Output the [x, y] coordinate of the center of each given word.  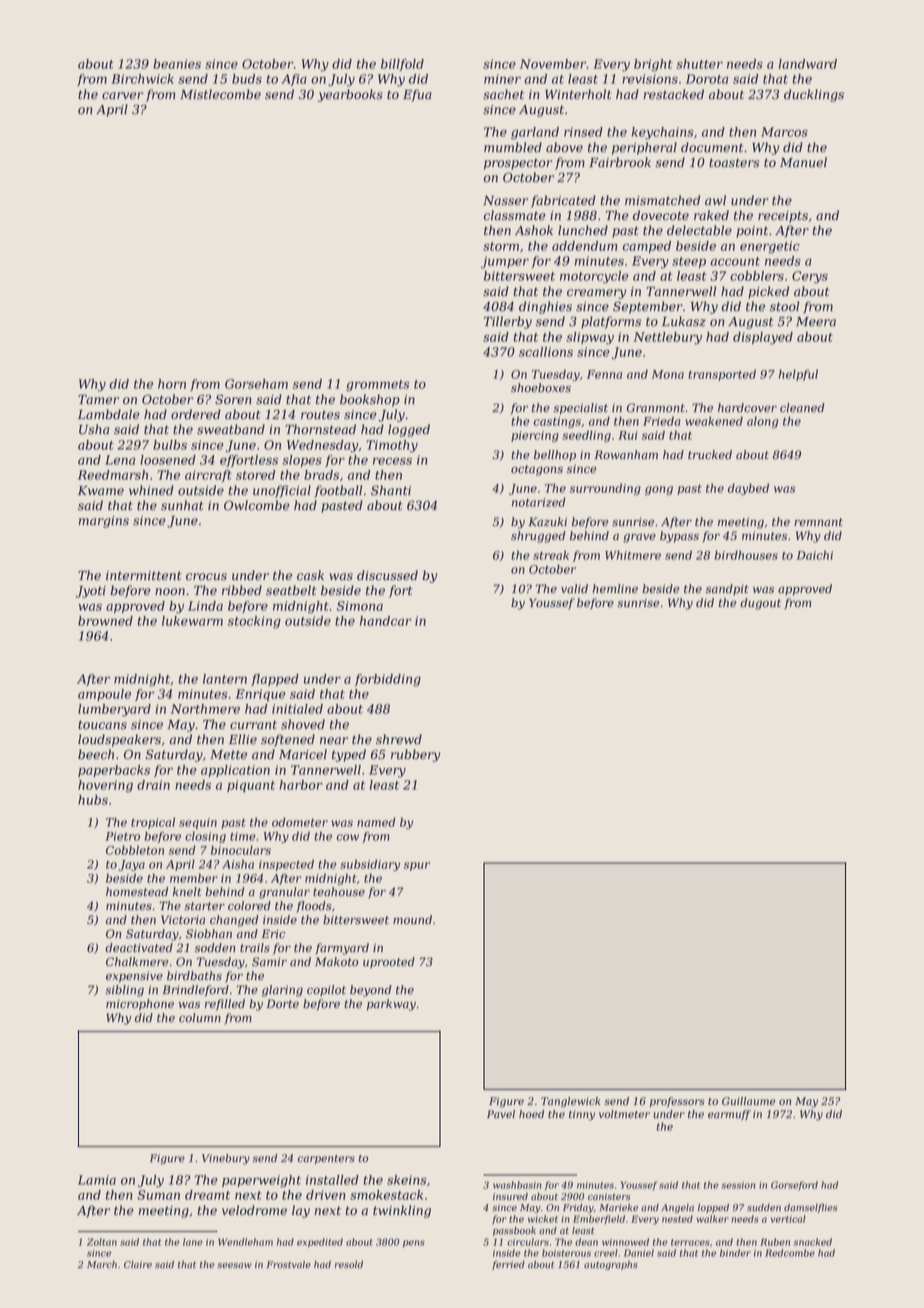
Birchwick [142, 79]
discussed [387, 575]
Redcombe [790, 1253]
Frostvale [289, 1264]
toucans [102, 725]
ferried [508, 1265]
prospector [518, 164]
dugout [760, 604]
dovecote [661, 215]
